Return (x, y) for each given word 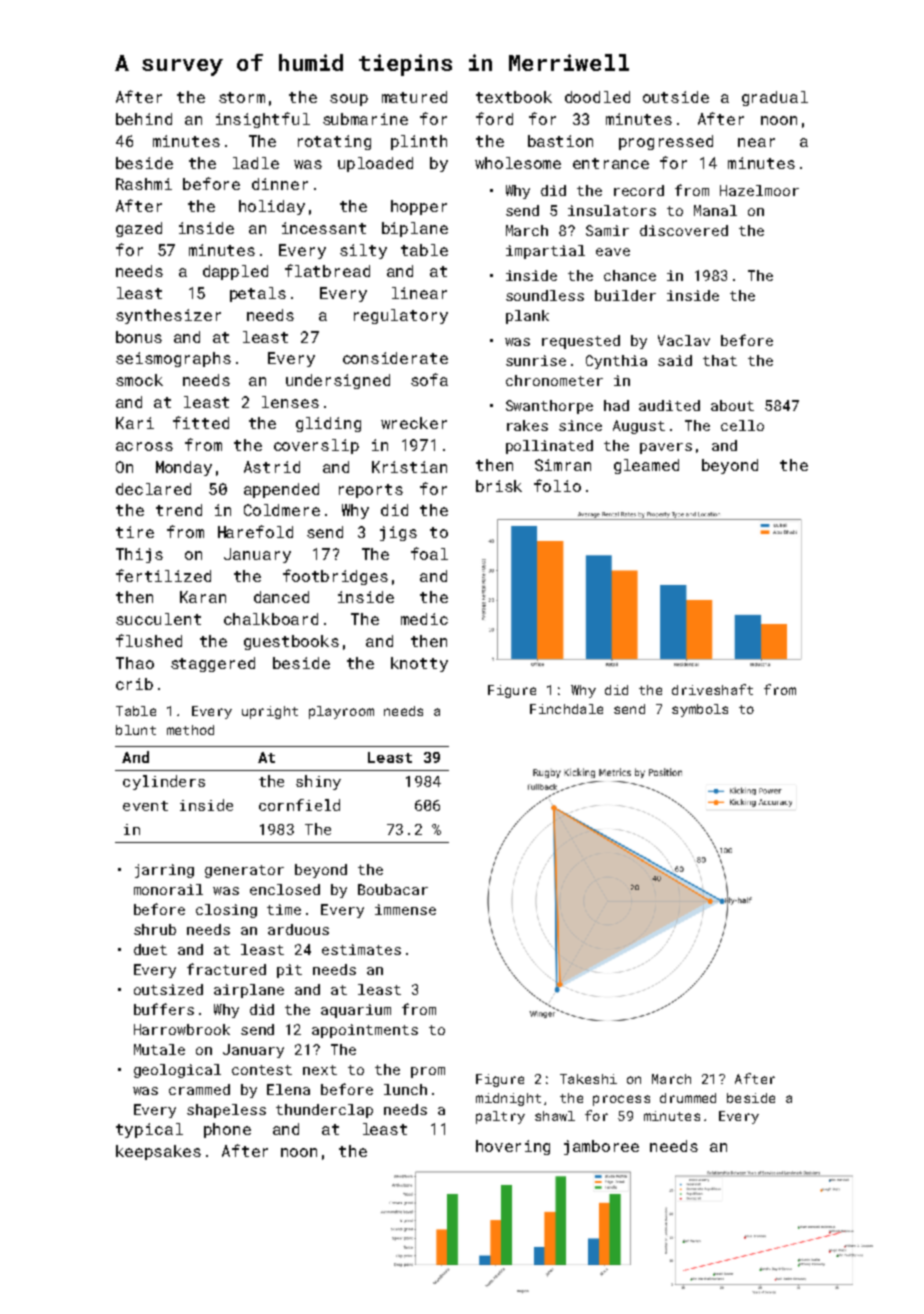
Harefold (255, 531)
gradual (775, 98)
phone (227, 1130)
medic (424, 619)
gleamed (646, 466)
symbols (700, 710)
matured (414, 97)
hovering (513, 1147)
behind (144, 119)
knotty (419, 664)
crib (134, 684)
